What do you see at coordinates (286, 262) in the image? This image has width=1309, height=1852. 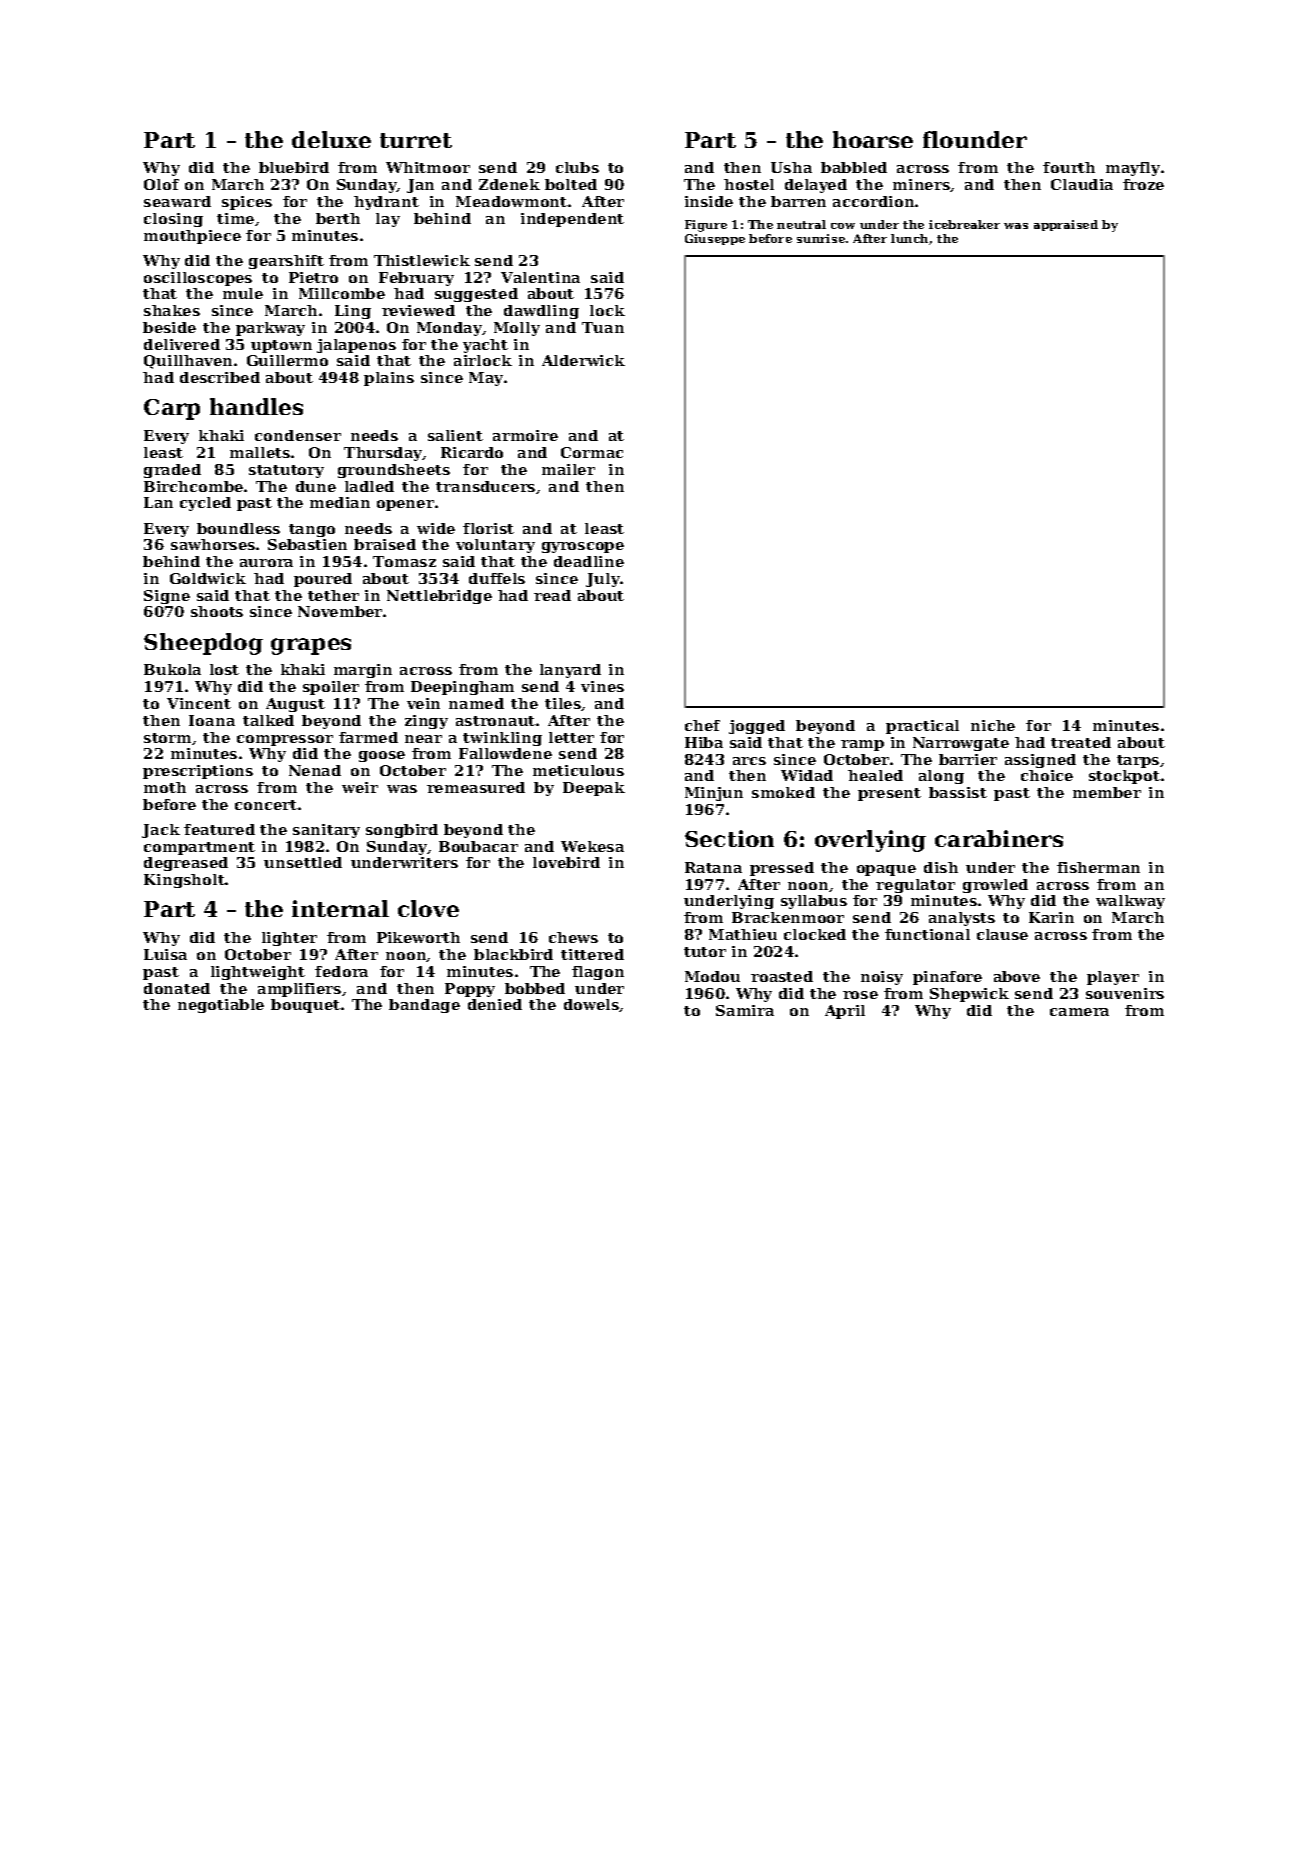 I see `gearshift` at bounding box center [286, 262].
